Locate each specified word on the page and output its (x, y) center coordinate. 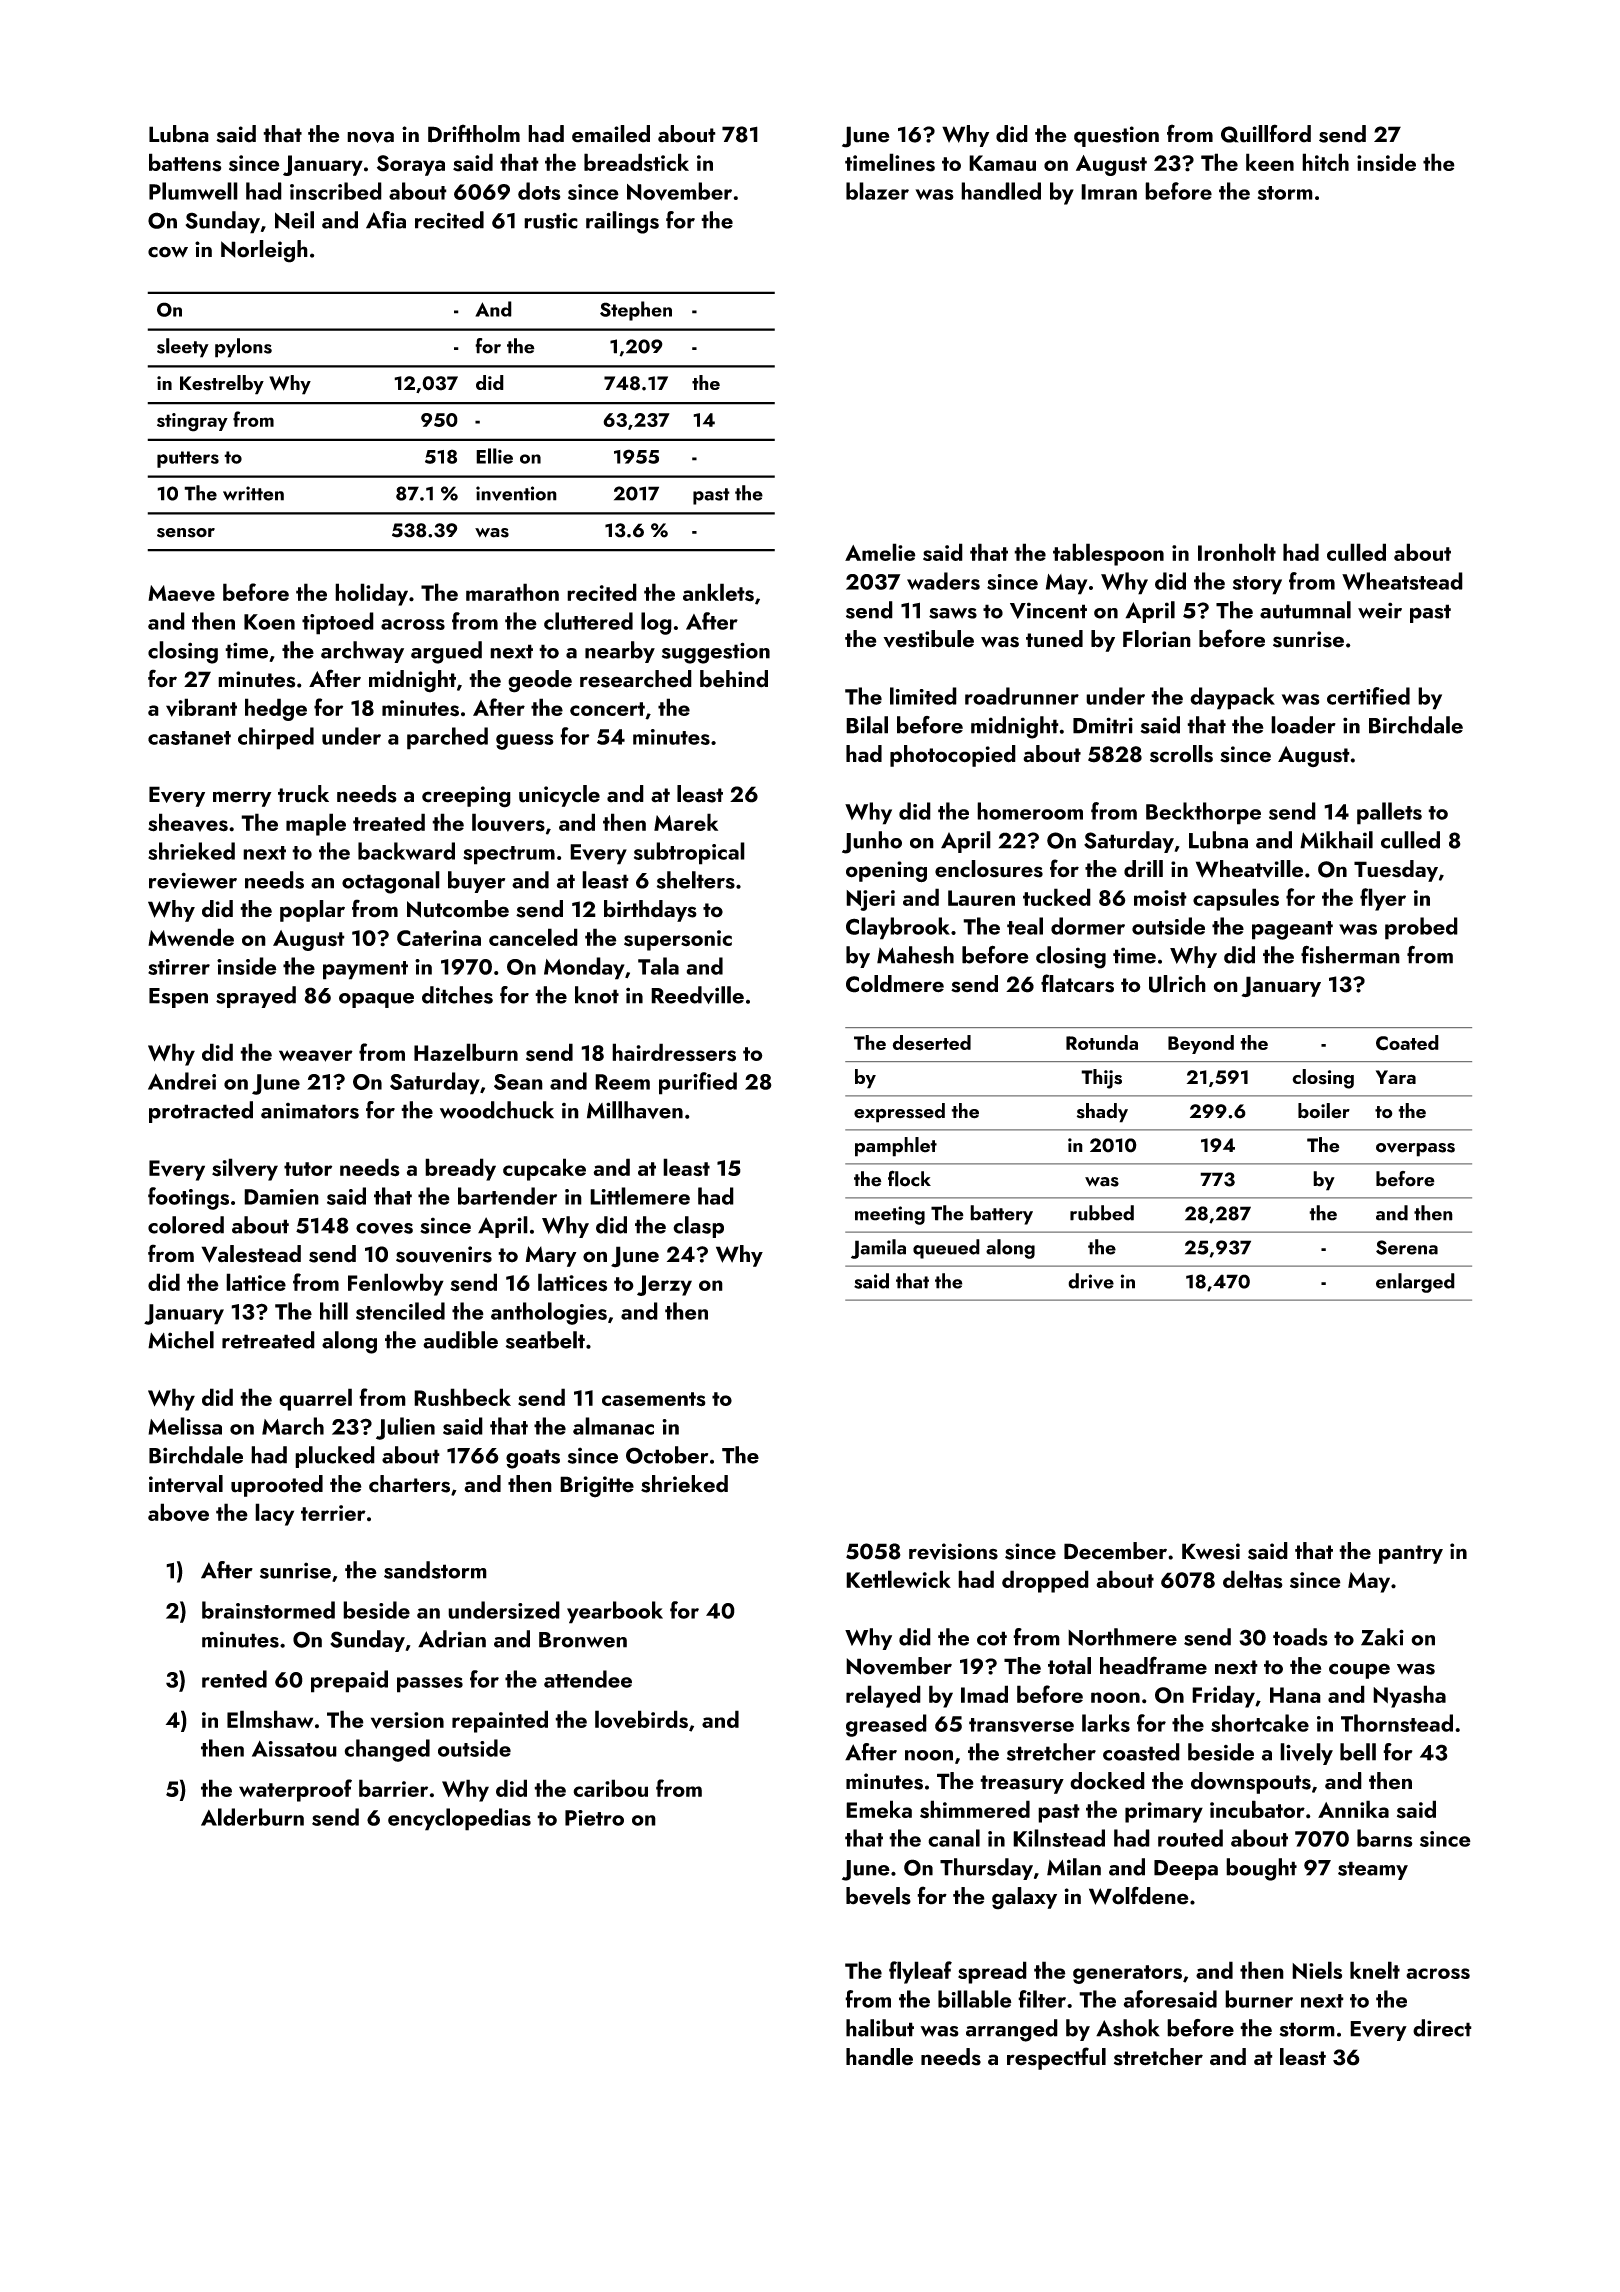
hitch (1325, 162)
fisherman (1350, 954)
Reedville (697, 995)
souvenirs (444, 1254)
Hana (1295, 1695)
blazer (877, 191)
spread (992, 1972)
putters (188, 459)
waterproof (295, 1790)
